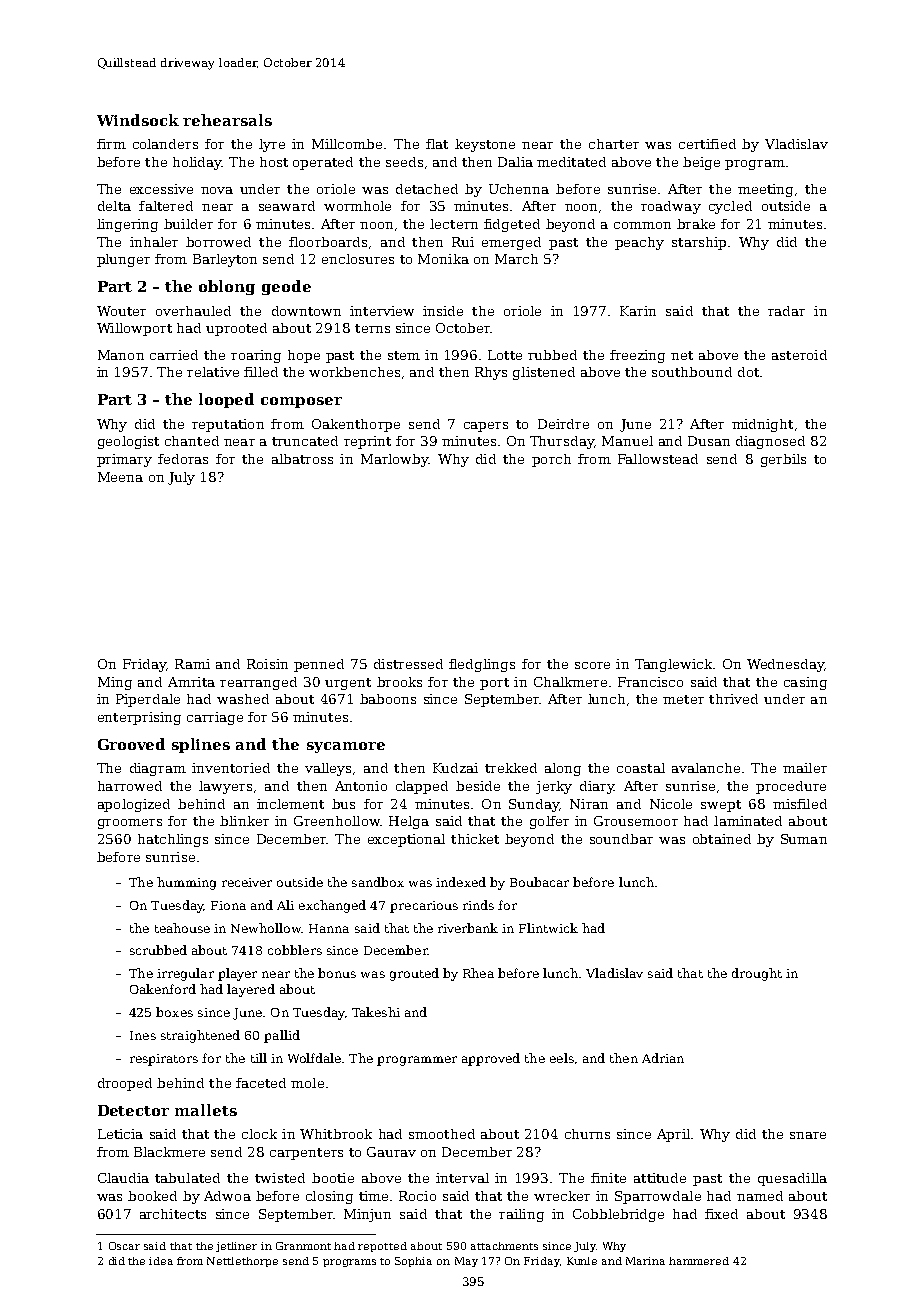 The image size is (924, 1308). What do you see at coordinates (408, 664) in the document?
I see `distressed` at bounding box center [408, 664].
